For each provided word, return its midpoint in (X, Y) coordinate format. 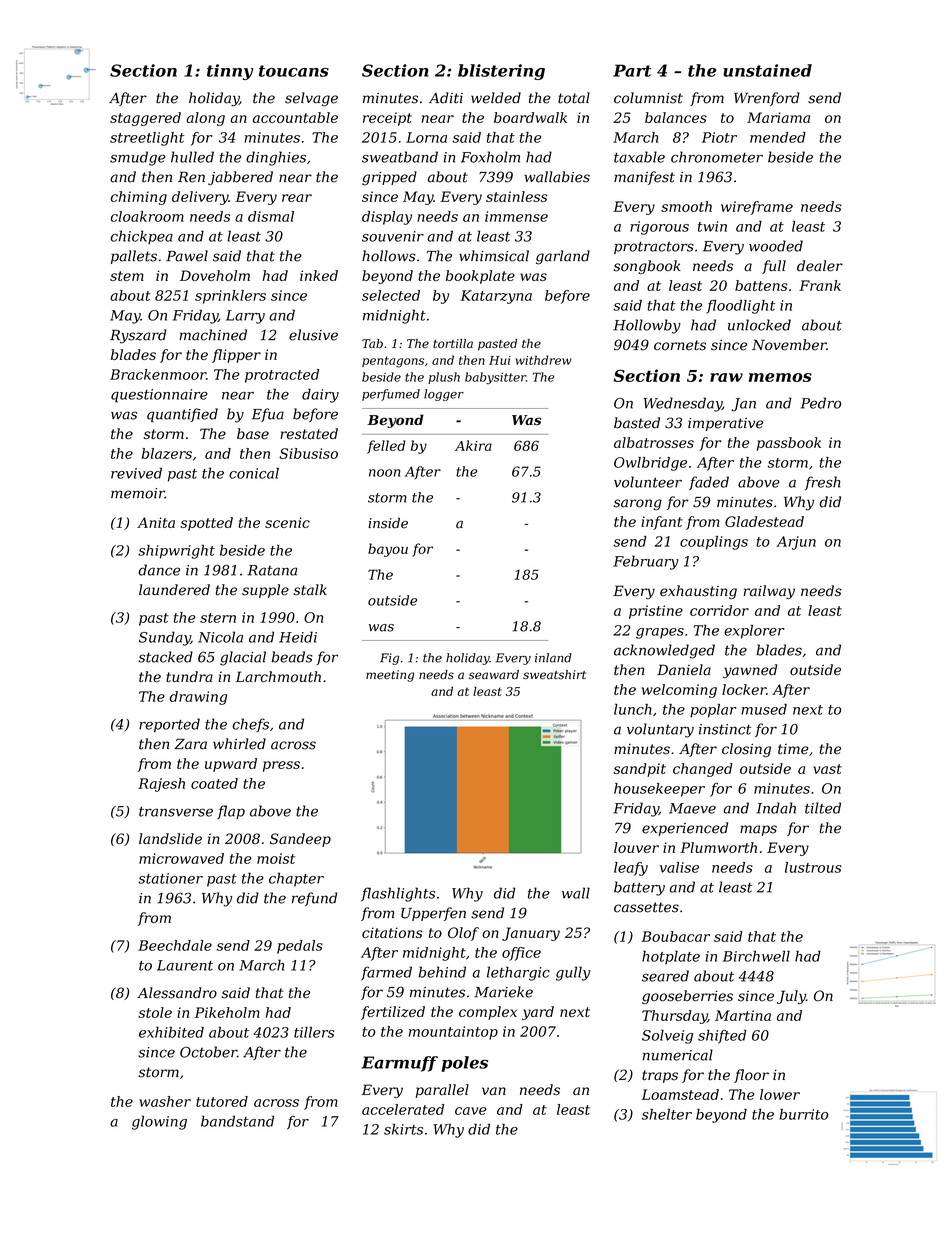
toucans (294, 71)
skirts (403, 1129)
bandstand (237, 1121)
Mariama (778, 117)
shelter (667, 1114)
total (574, 98)
